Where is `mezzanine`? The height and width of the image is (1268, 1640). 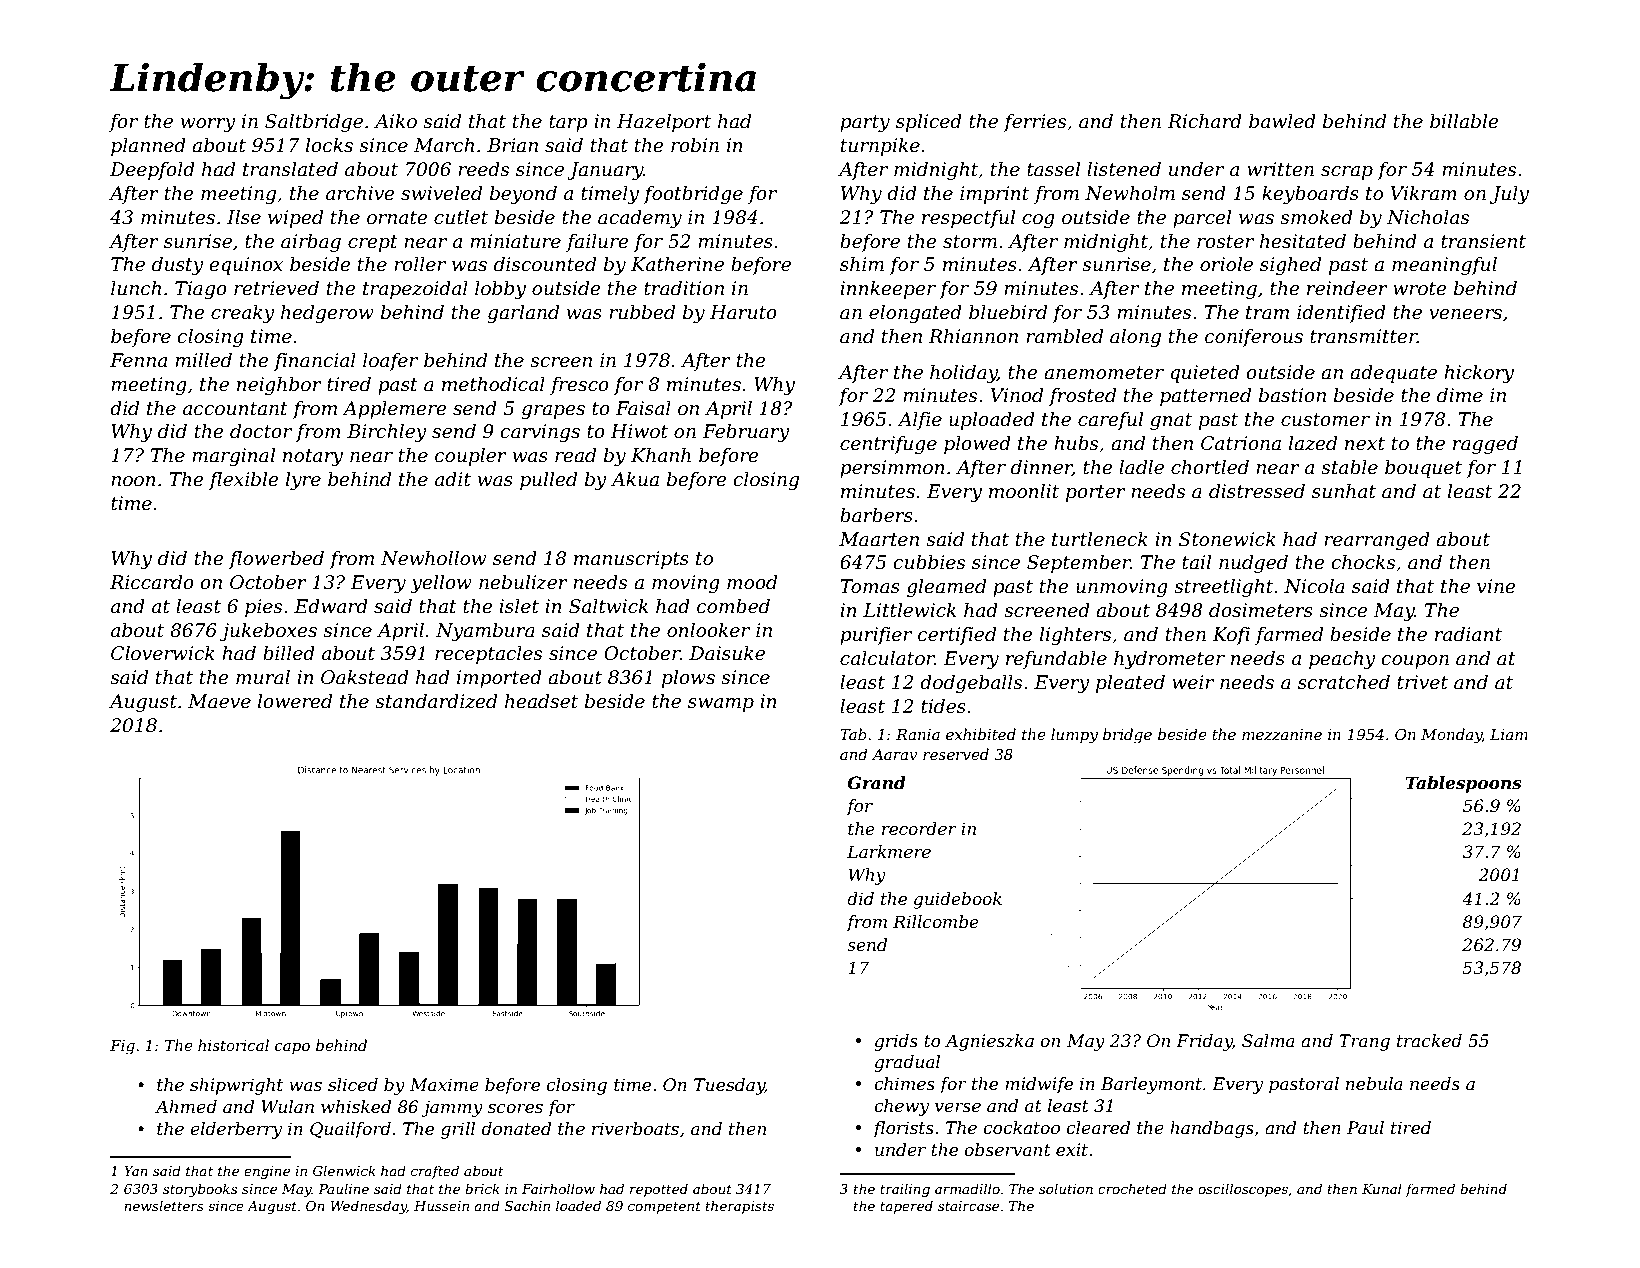 mezzanine is located at coordinates (1282, 735).
